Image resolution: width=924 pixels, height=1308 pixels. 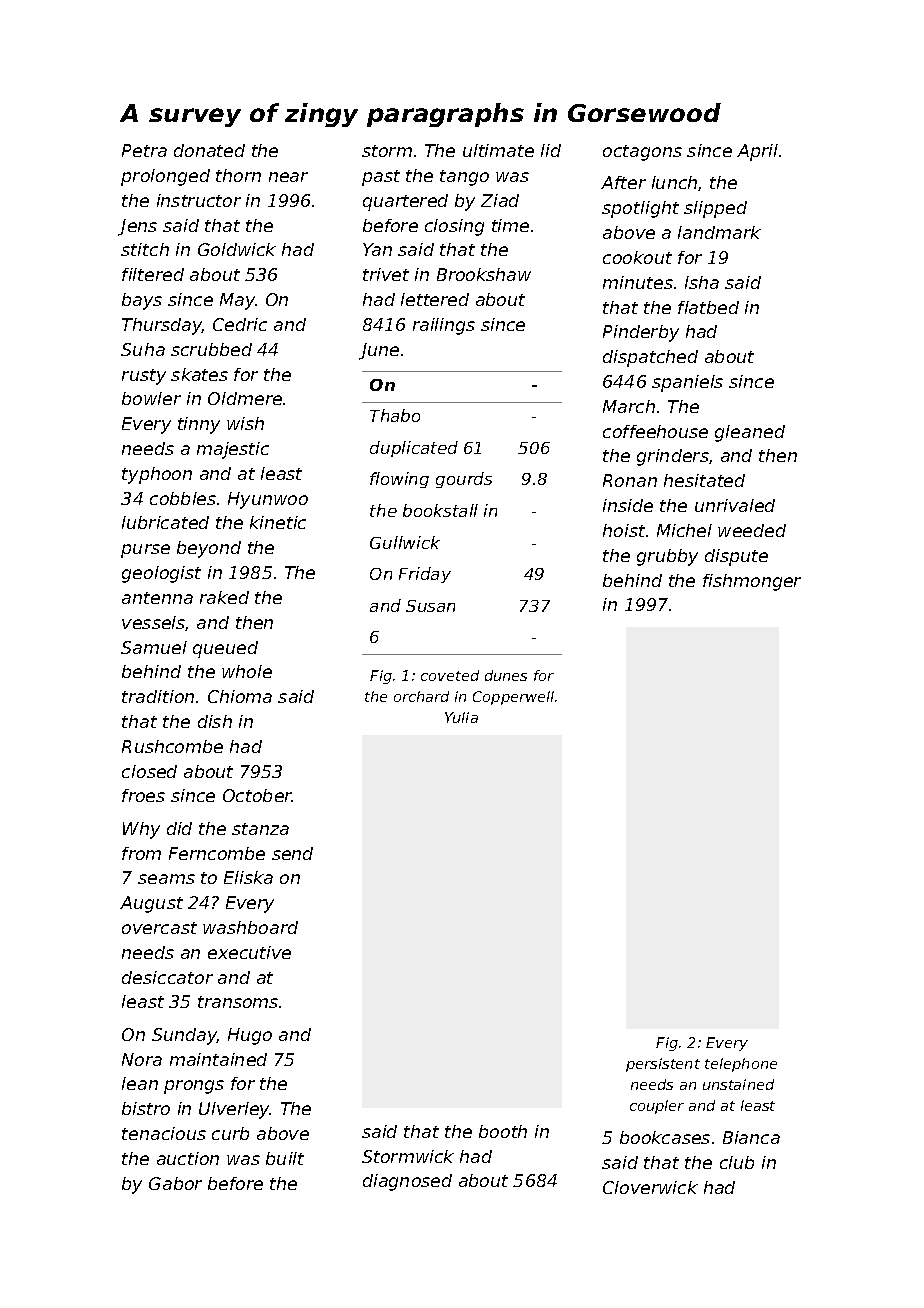 I want to click on past, so click(x=381, y=178).
